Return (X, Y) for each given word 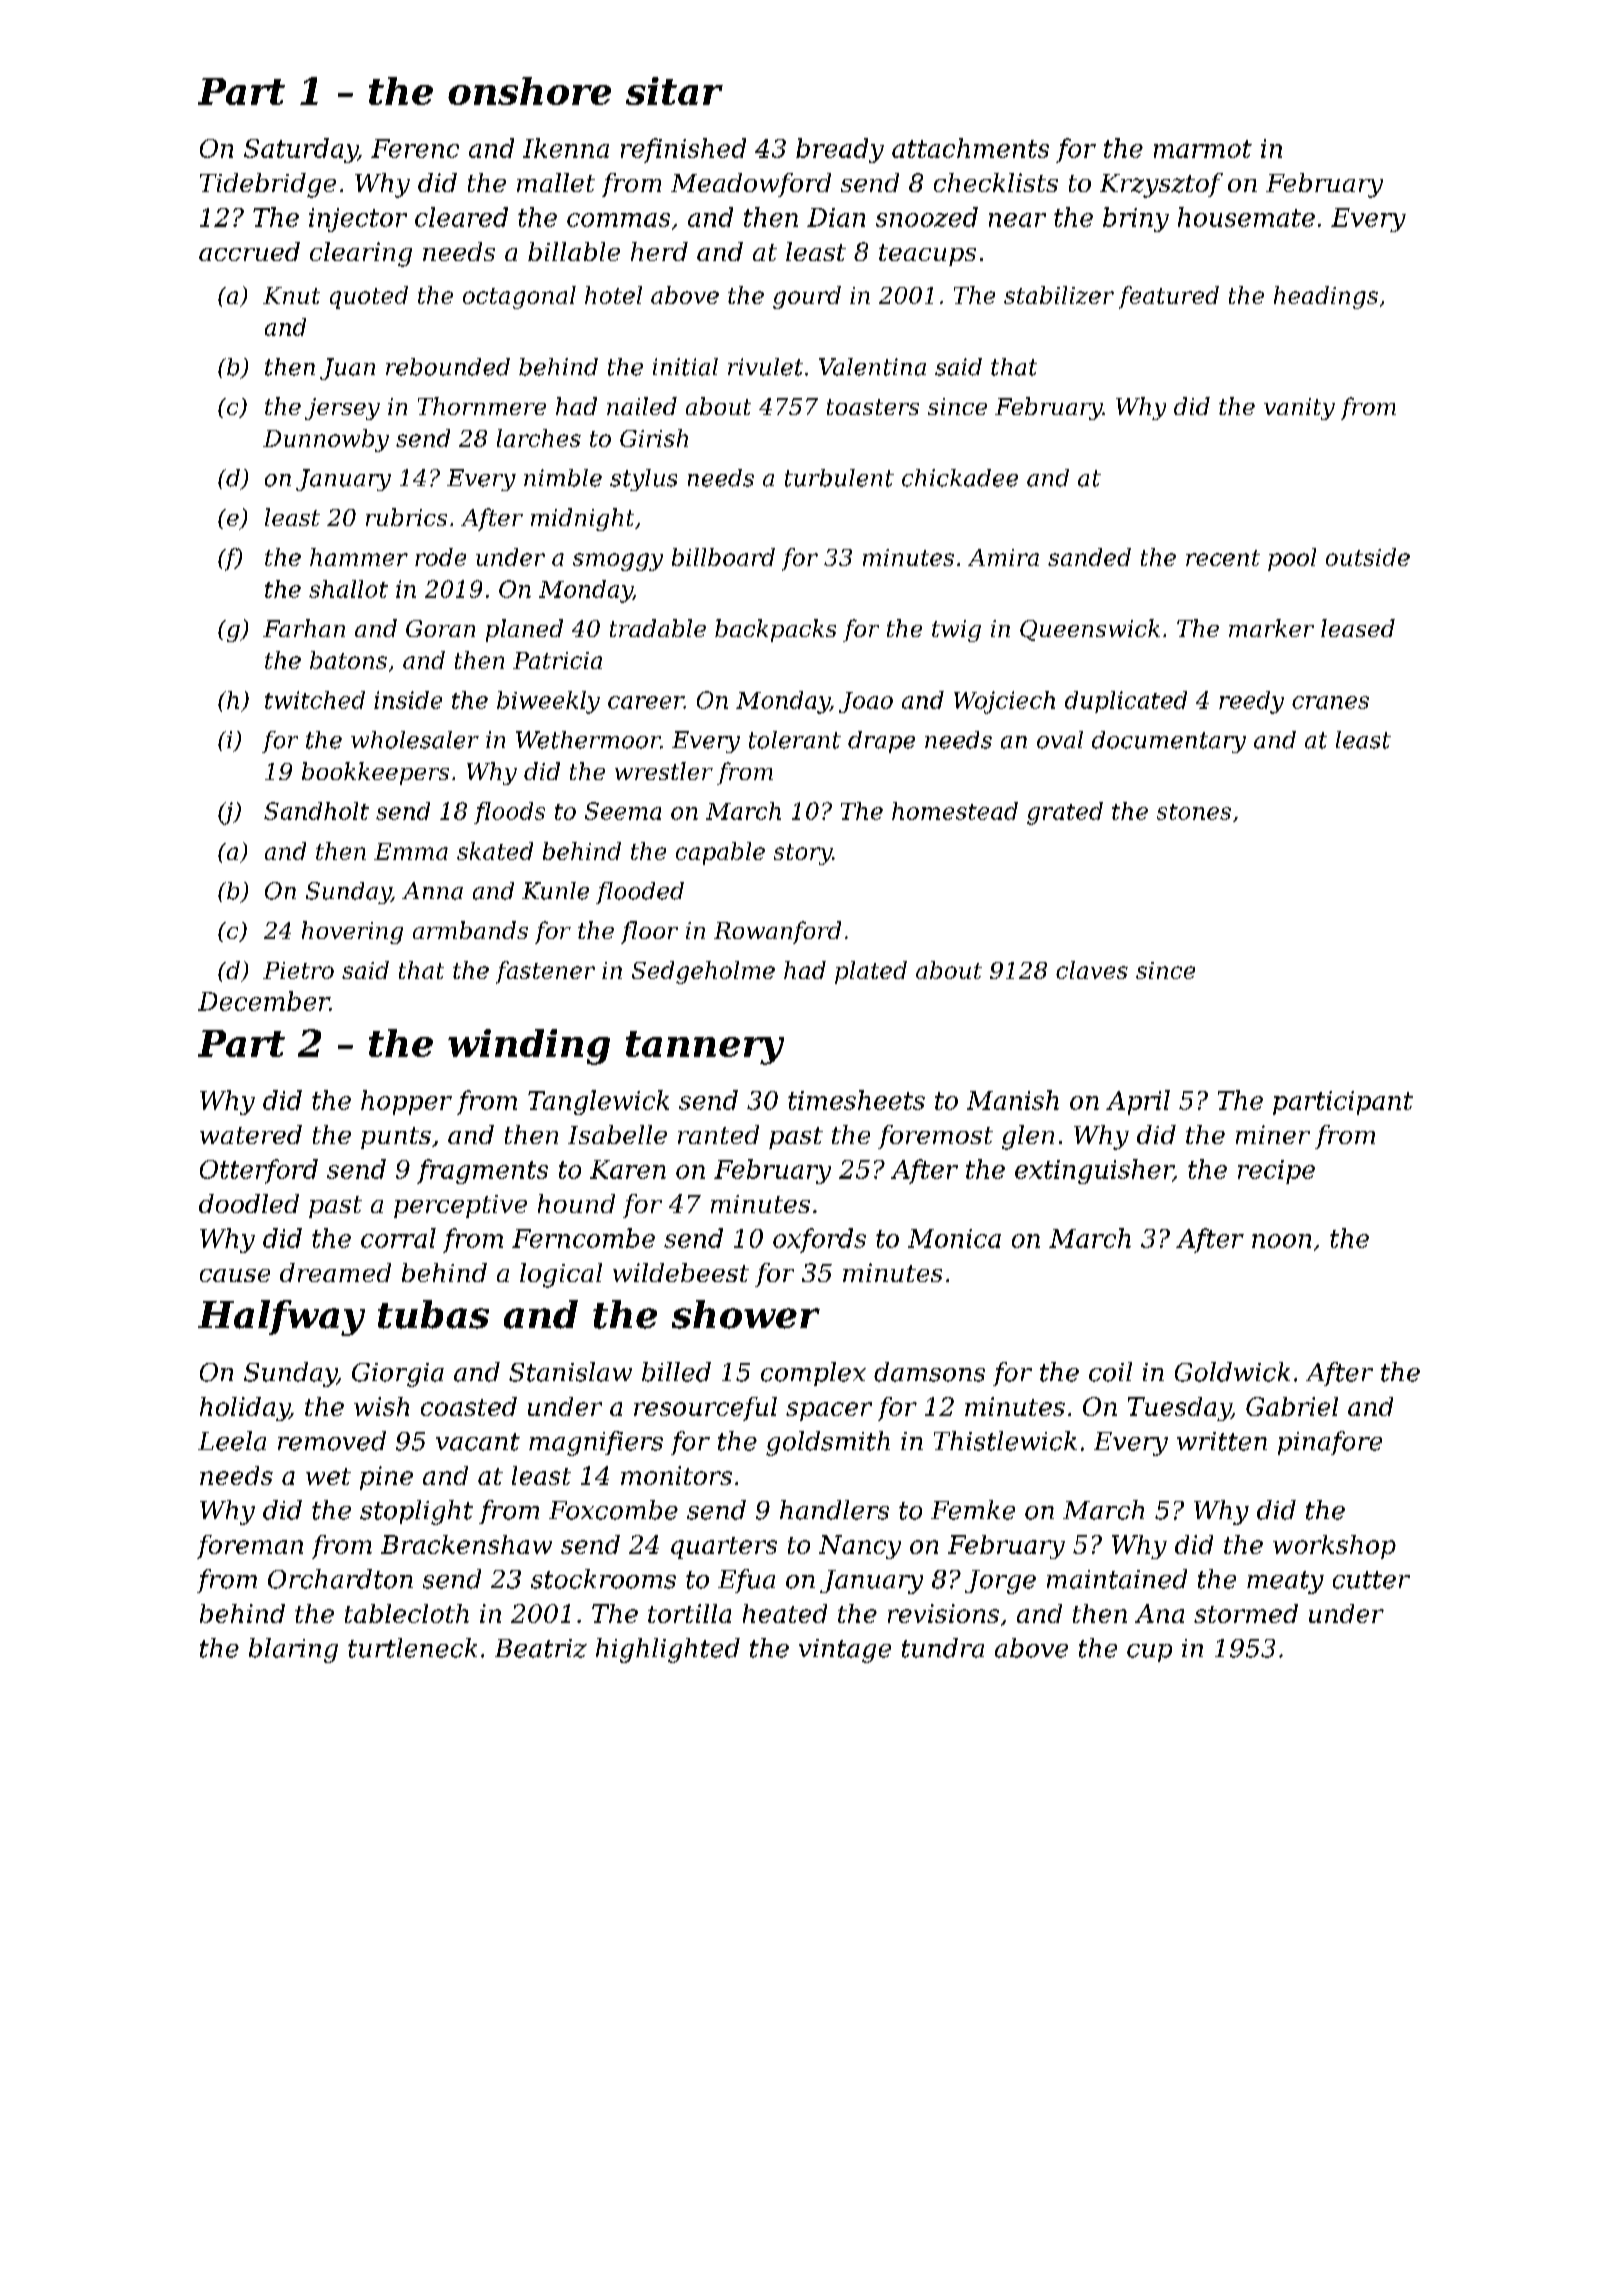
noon (1281, 1241)
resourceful (705, 1409)
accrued (249, 251)
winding (529, 1047)
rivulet (765, 367)
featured (1169, 297)
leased (1358, 628)
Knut (291, 295)
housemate (1246, 217)
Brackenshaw (466, 1544)
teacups (927, 255)
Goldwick (1232, 1372)
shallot (348, 589)
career (646, 702)
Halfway (281, 1318)
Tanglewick (598, 1102)
